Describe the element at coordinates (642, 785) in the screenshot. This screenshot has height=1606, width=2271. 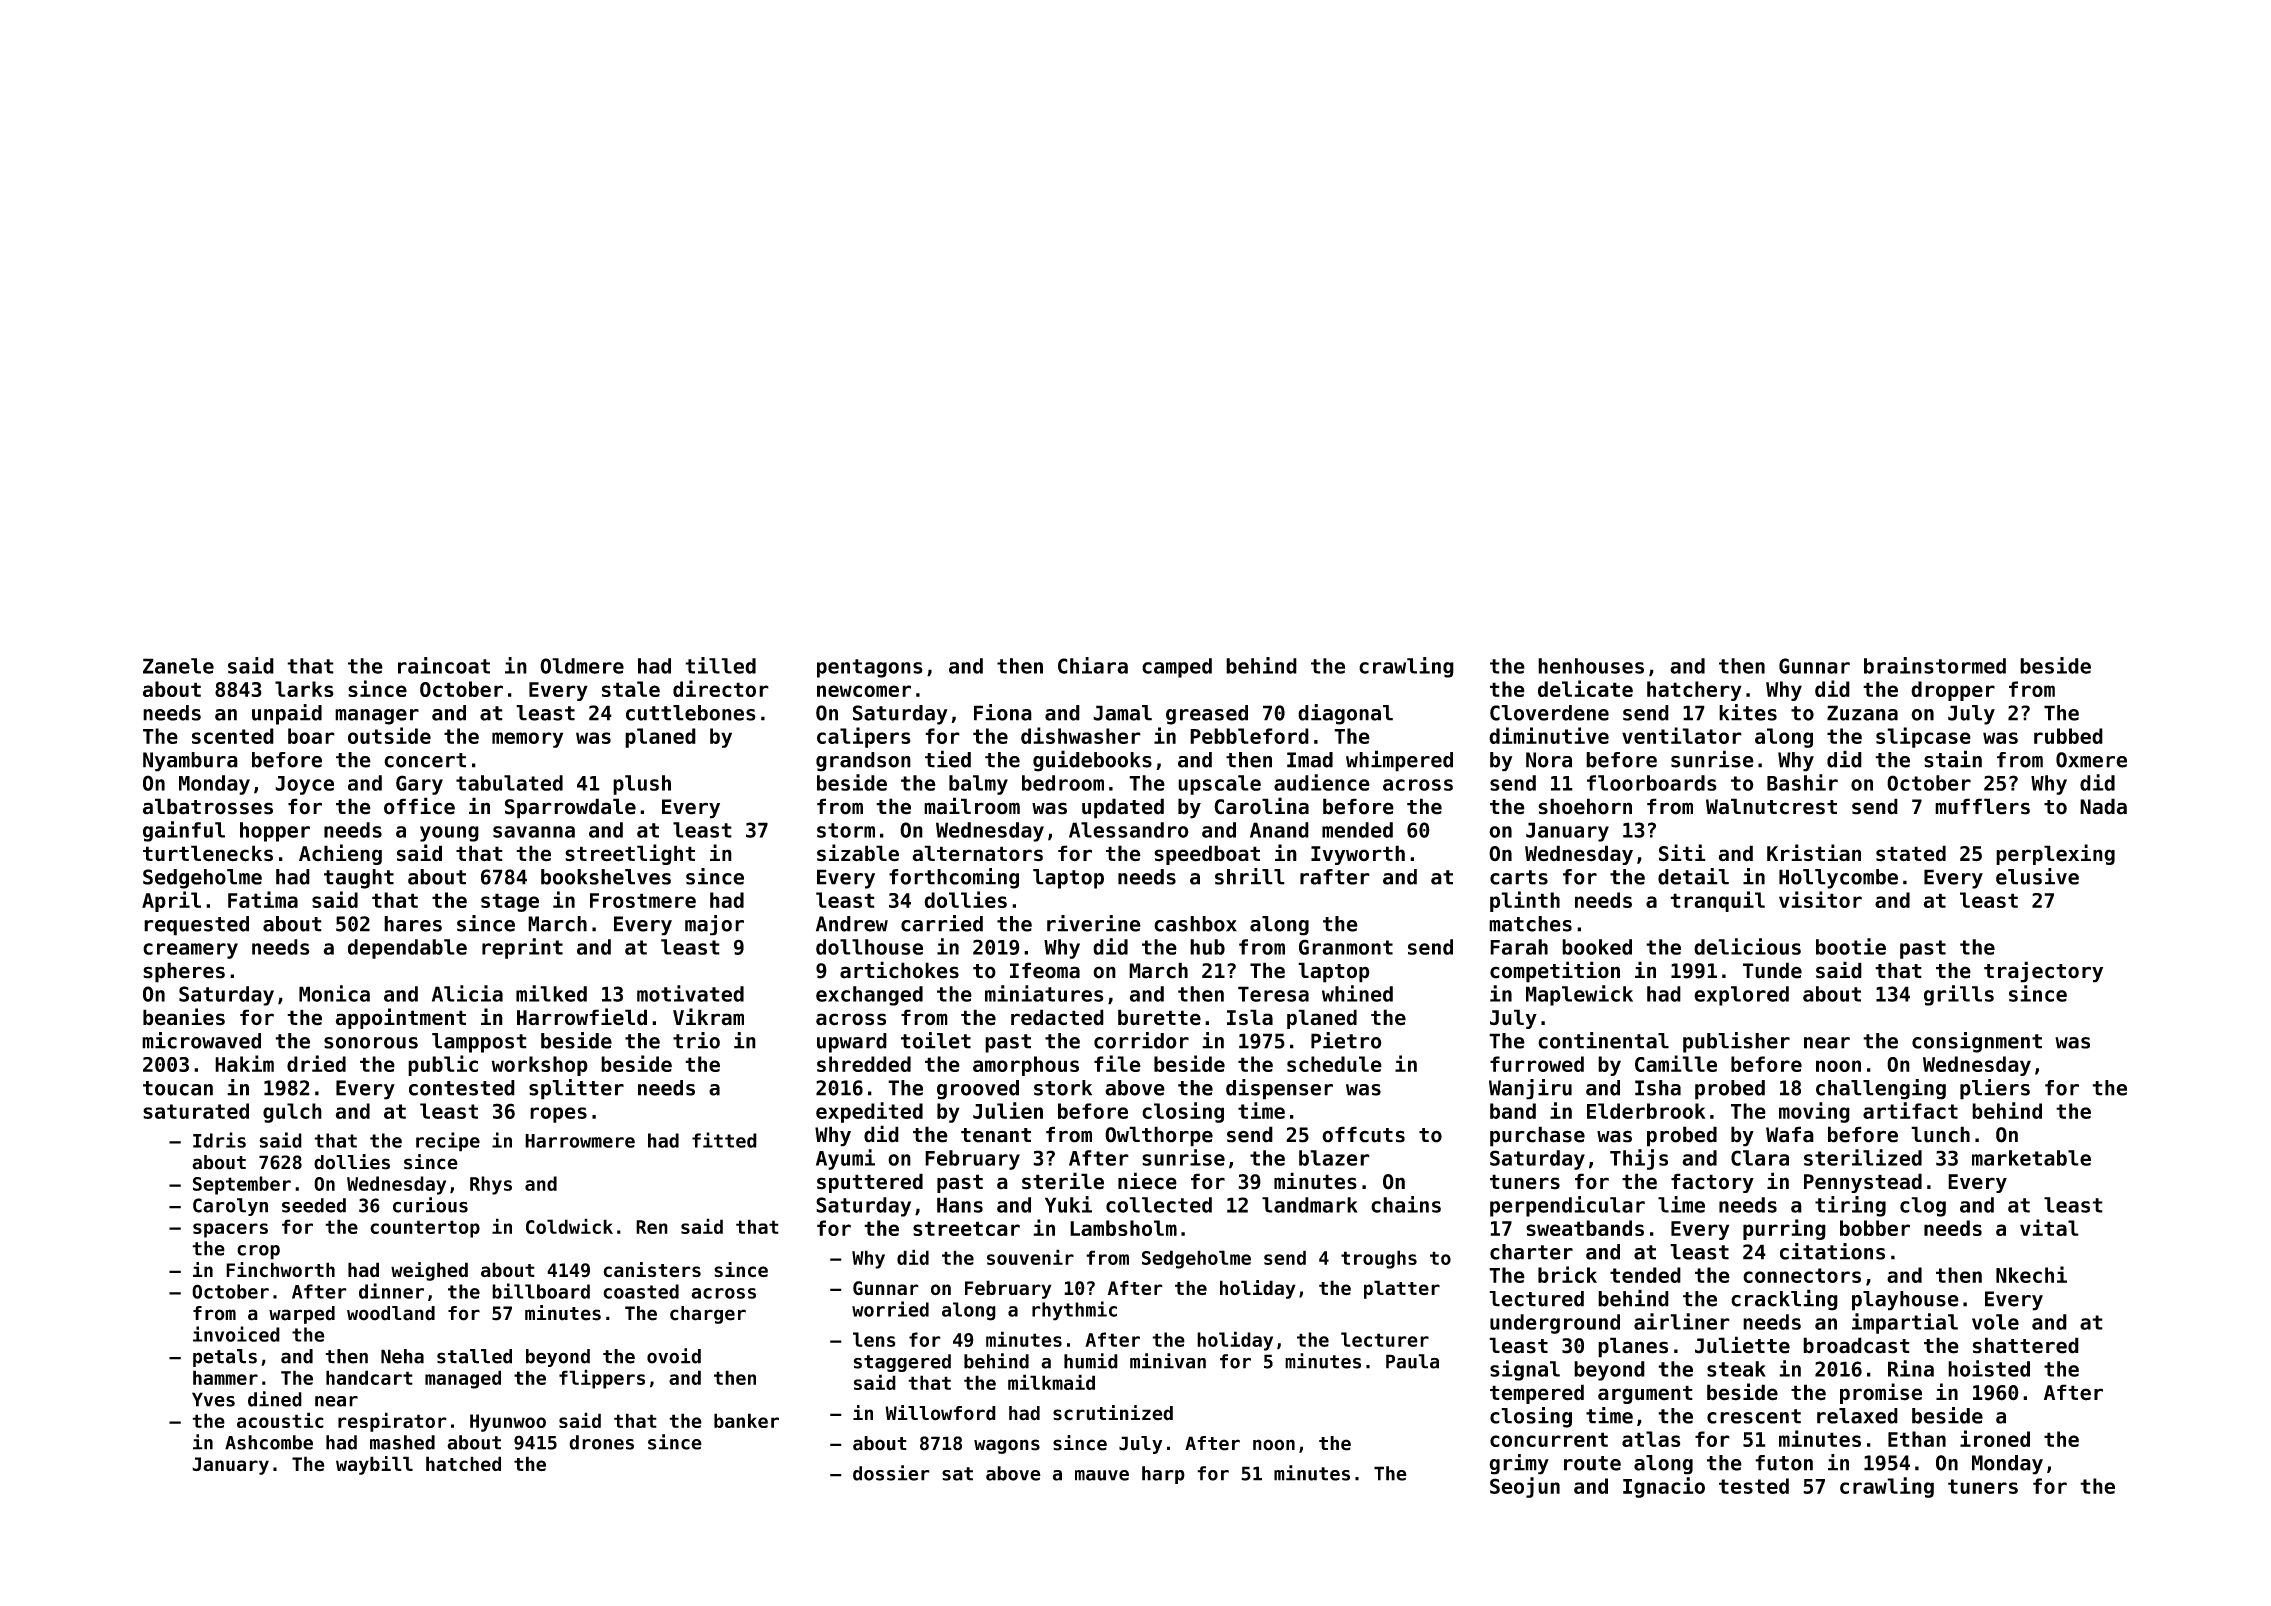
I see `plush` at that location.
